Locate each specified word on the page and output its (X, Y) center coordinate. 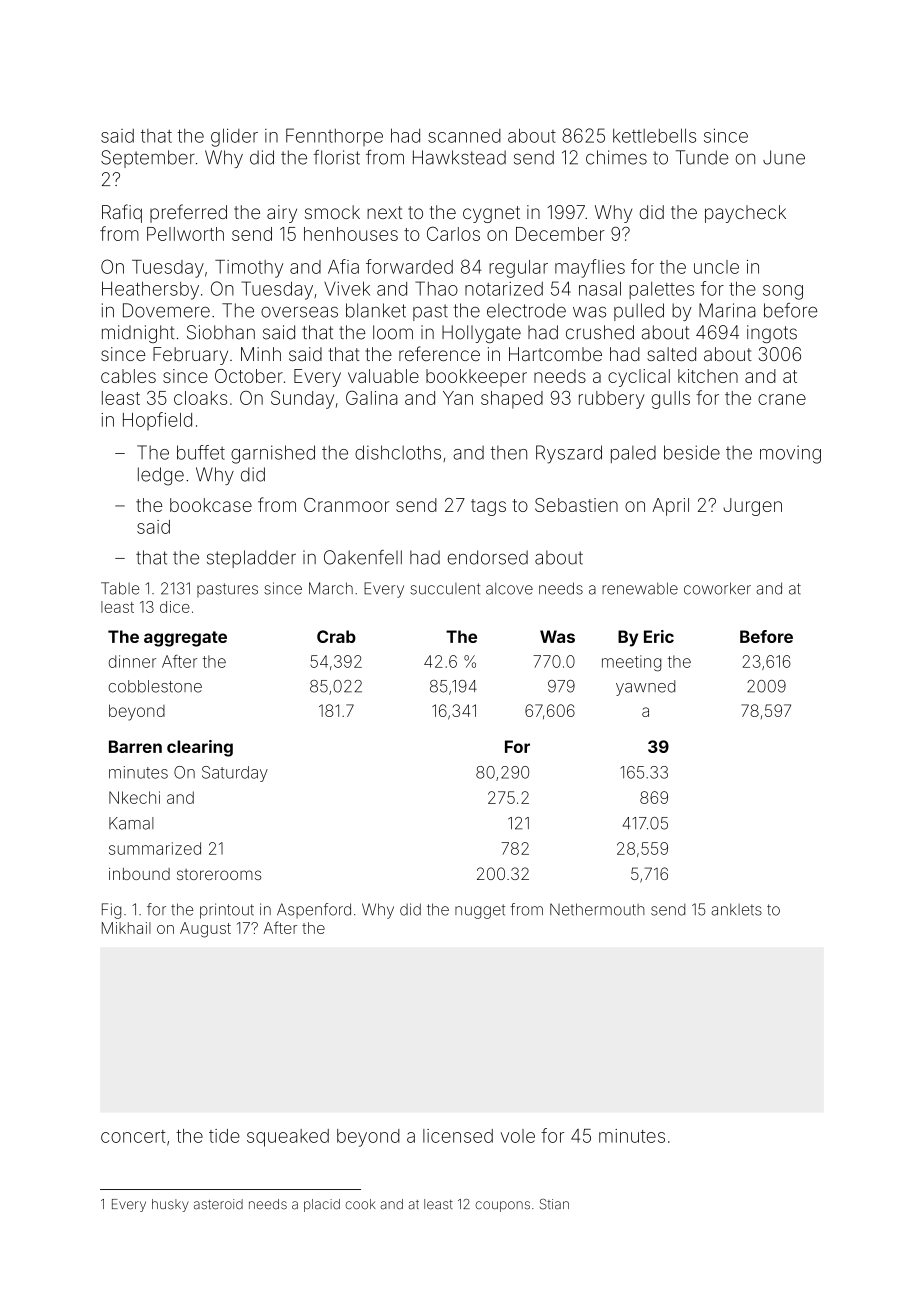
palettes (661, 290)
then (509, 453)
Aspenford (314, 910)
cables (128, 376)
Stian (554, 1204)
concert (133, 1136)
